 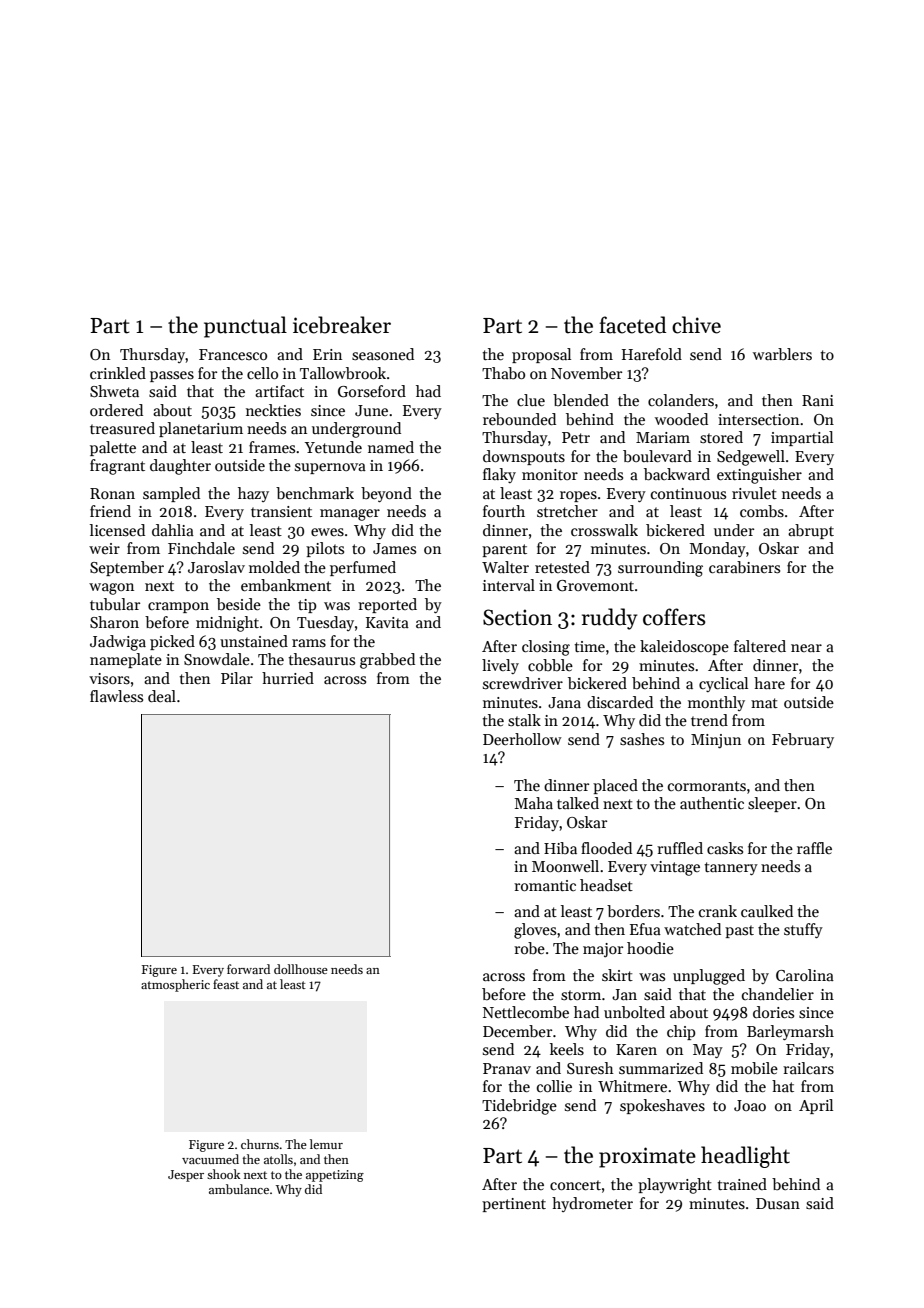 I want to click on sashes, so click(x=642, y=739).
